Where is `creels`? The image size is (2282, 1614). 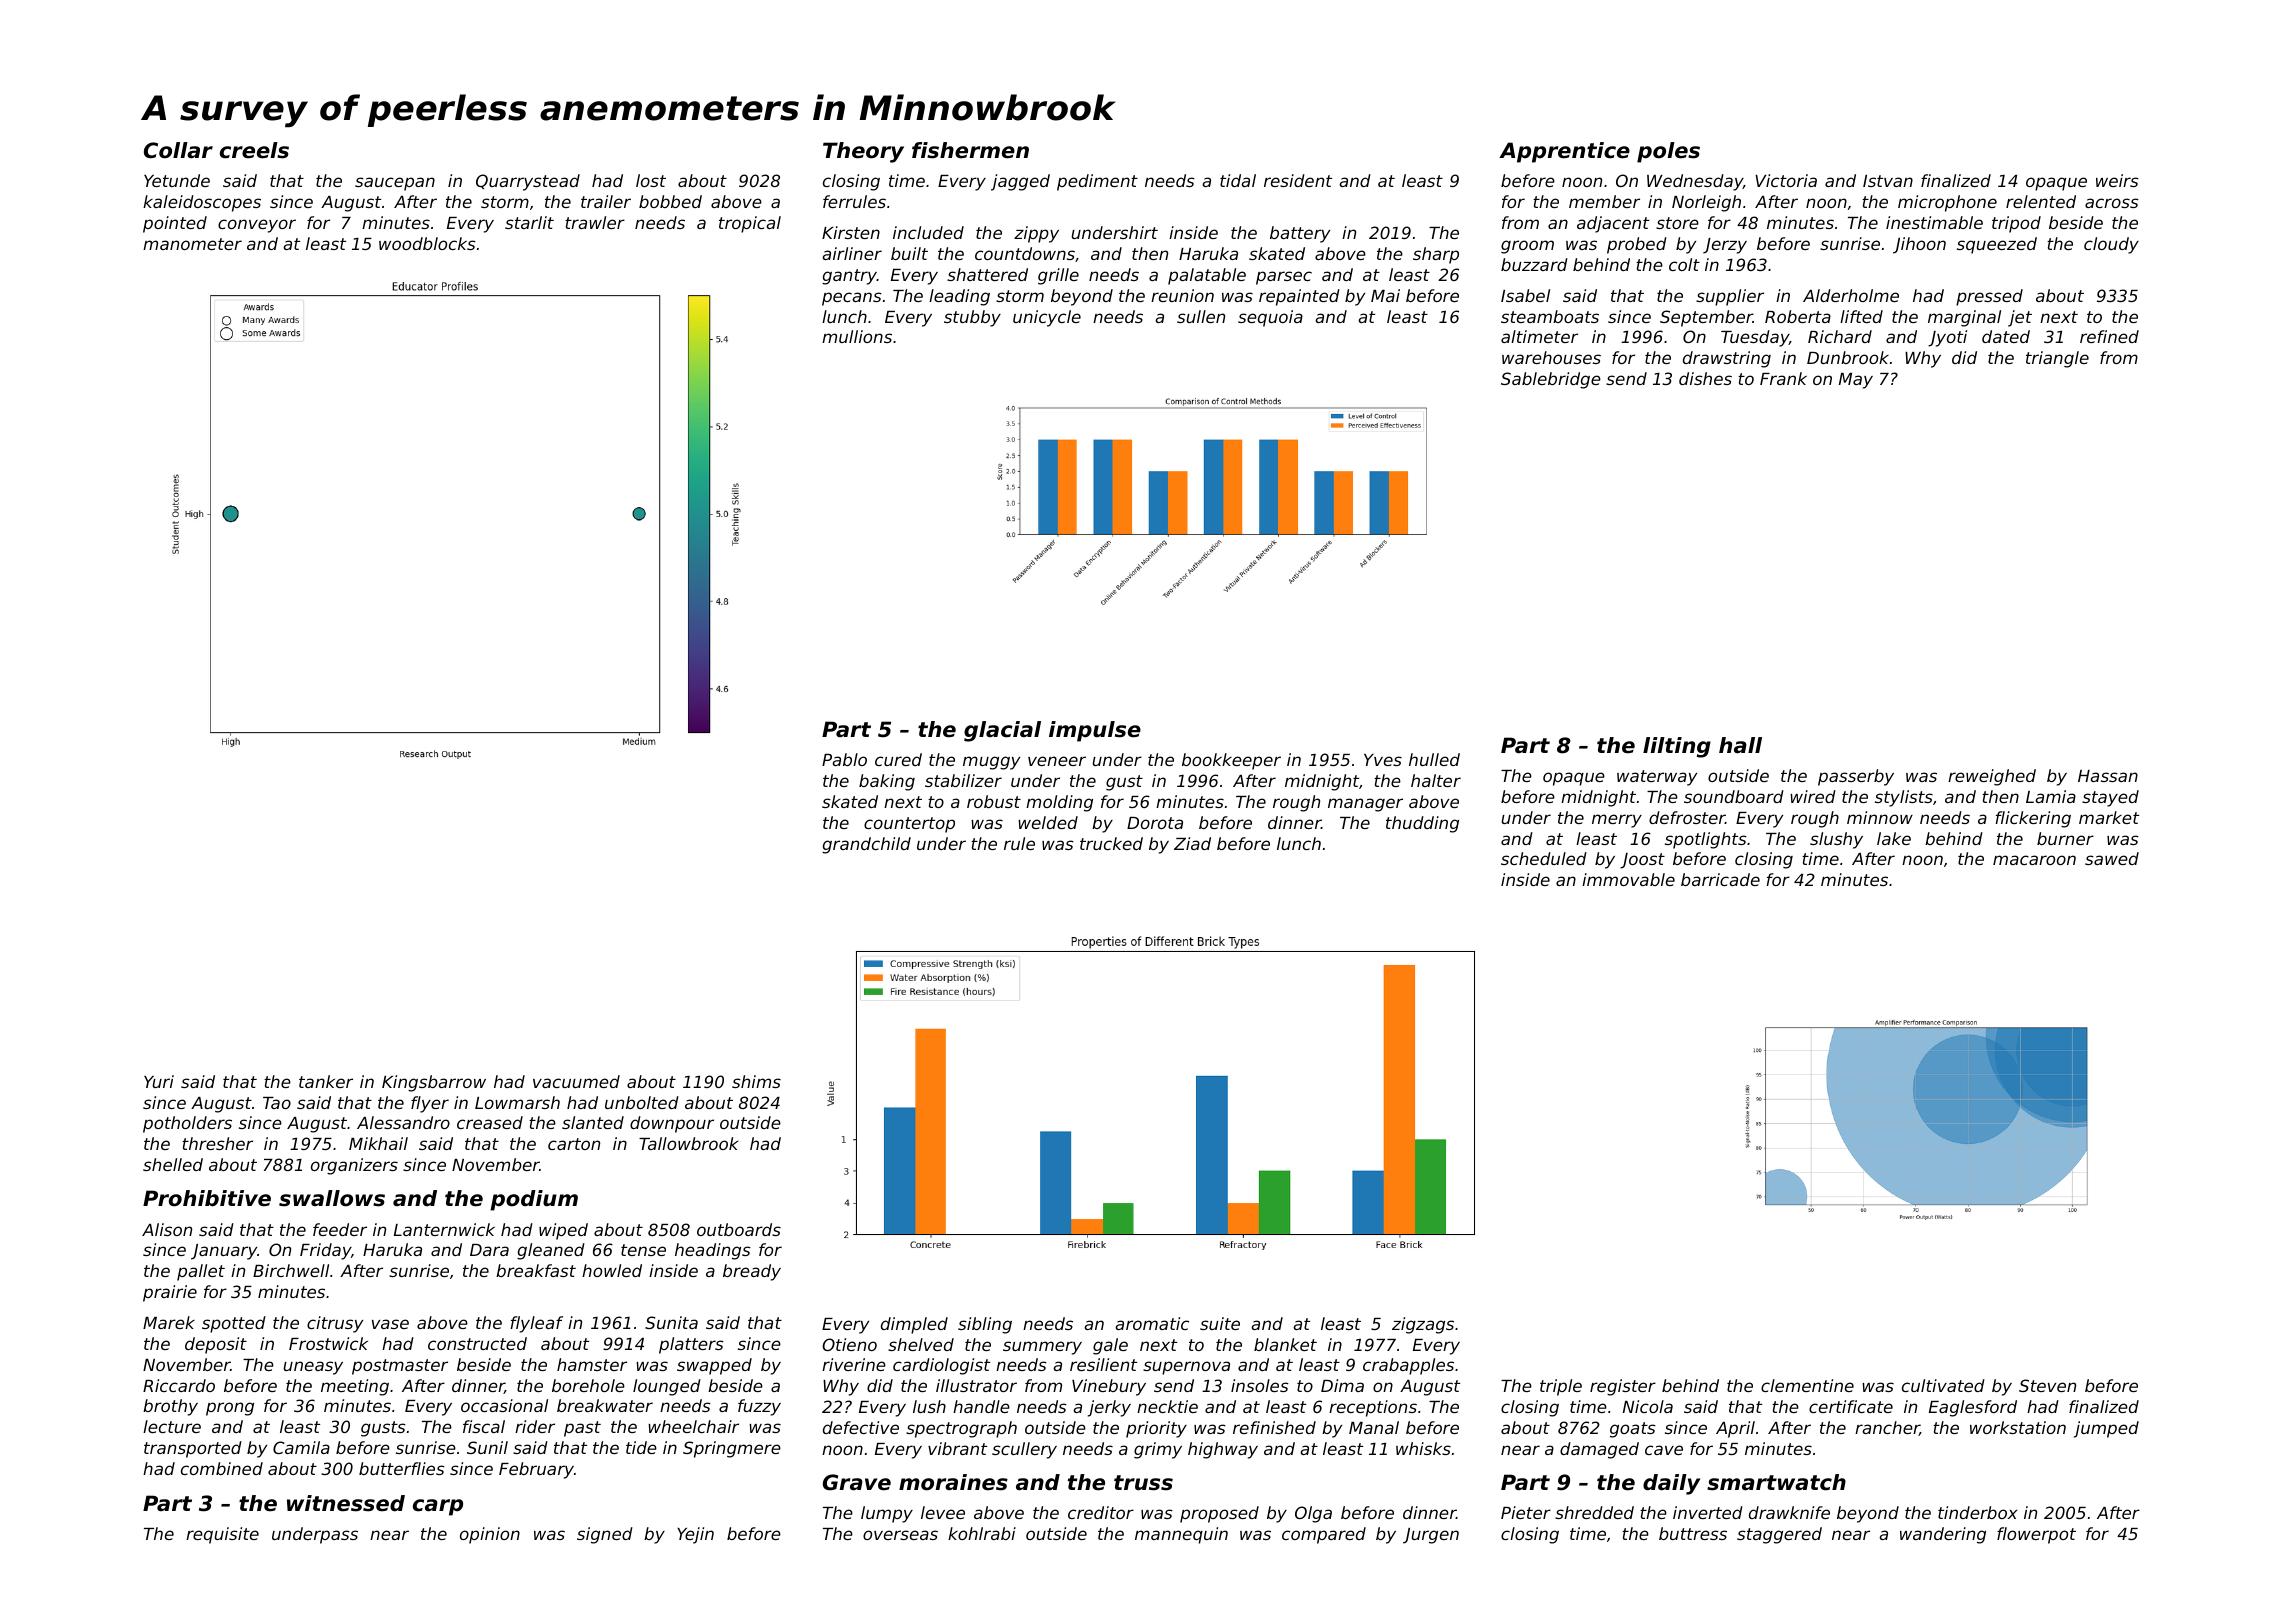
creels is located at coordinates (254, 150).
